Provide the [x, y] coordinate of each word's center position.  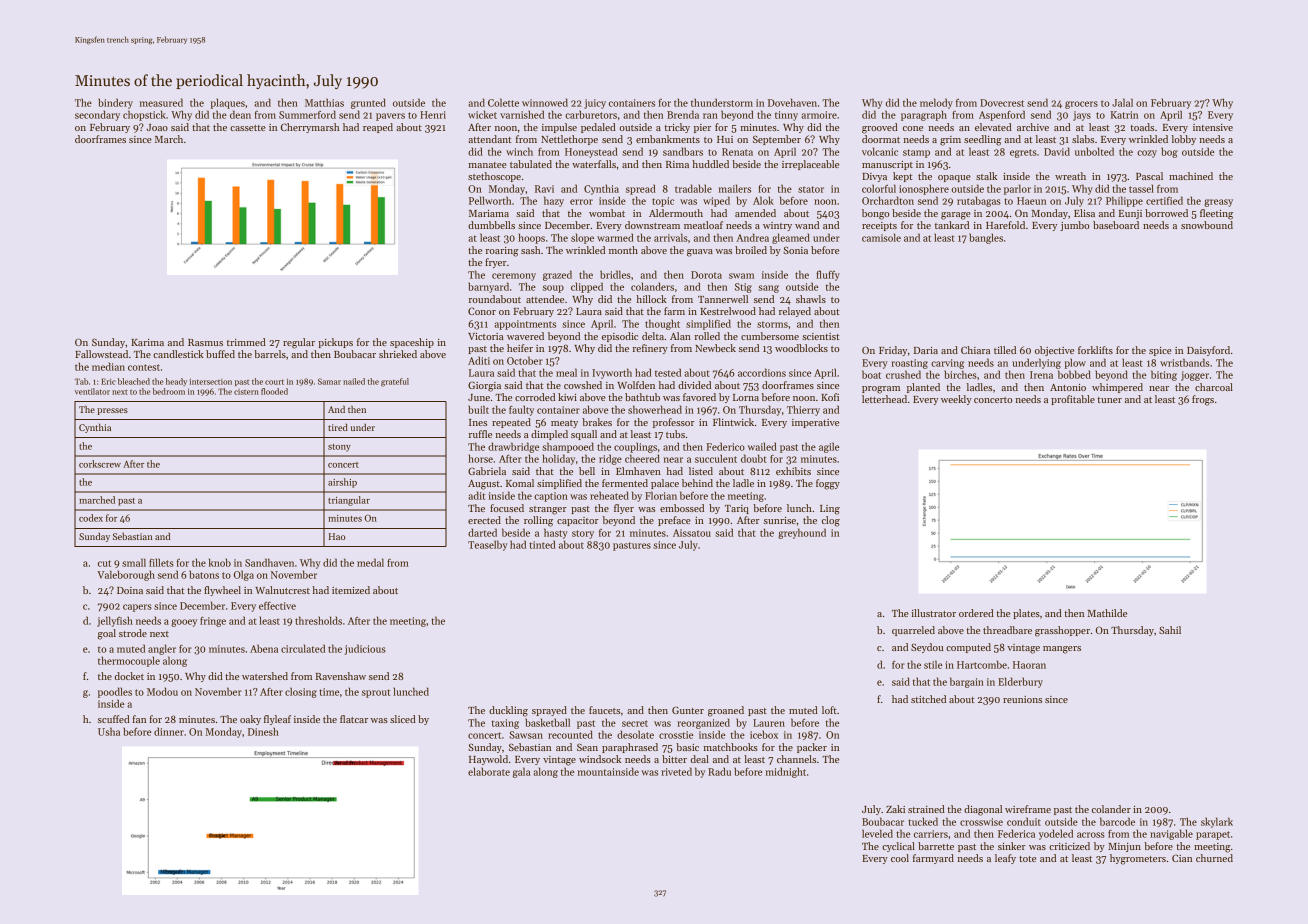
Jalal [1122, 102]
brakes [597, 422]
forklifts [1095, 350]
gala [522, 772]
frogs [1203, 400]
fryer [496, 263]
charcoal [1214, 387]
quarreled [913, 631]
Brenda [683, 114]
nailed [354, 381]
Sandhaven [269, 562]
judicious [365, 649]
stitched [928, 699]
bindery [115, 103]
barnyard [488, 287]
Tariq [737, 509]
